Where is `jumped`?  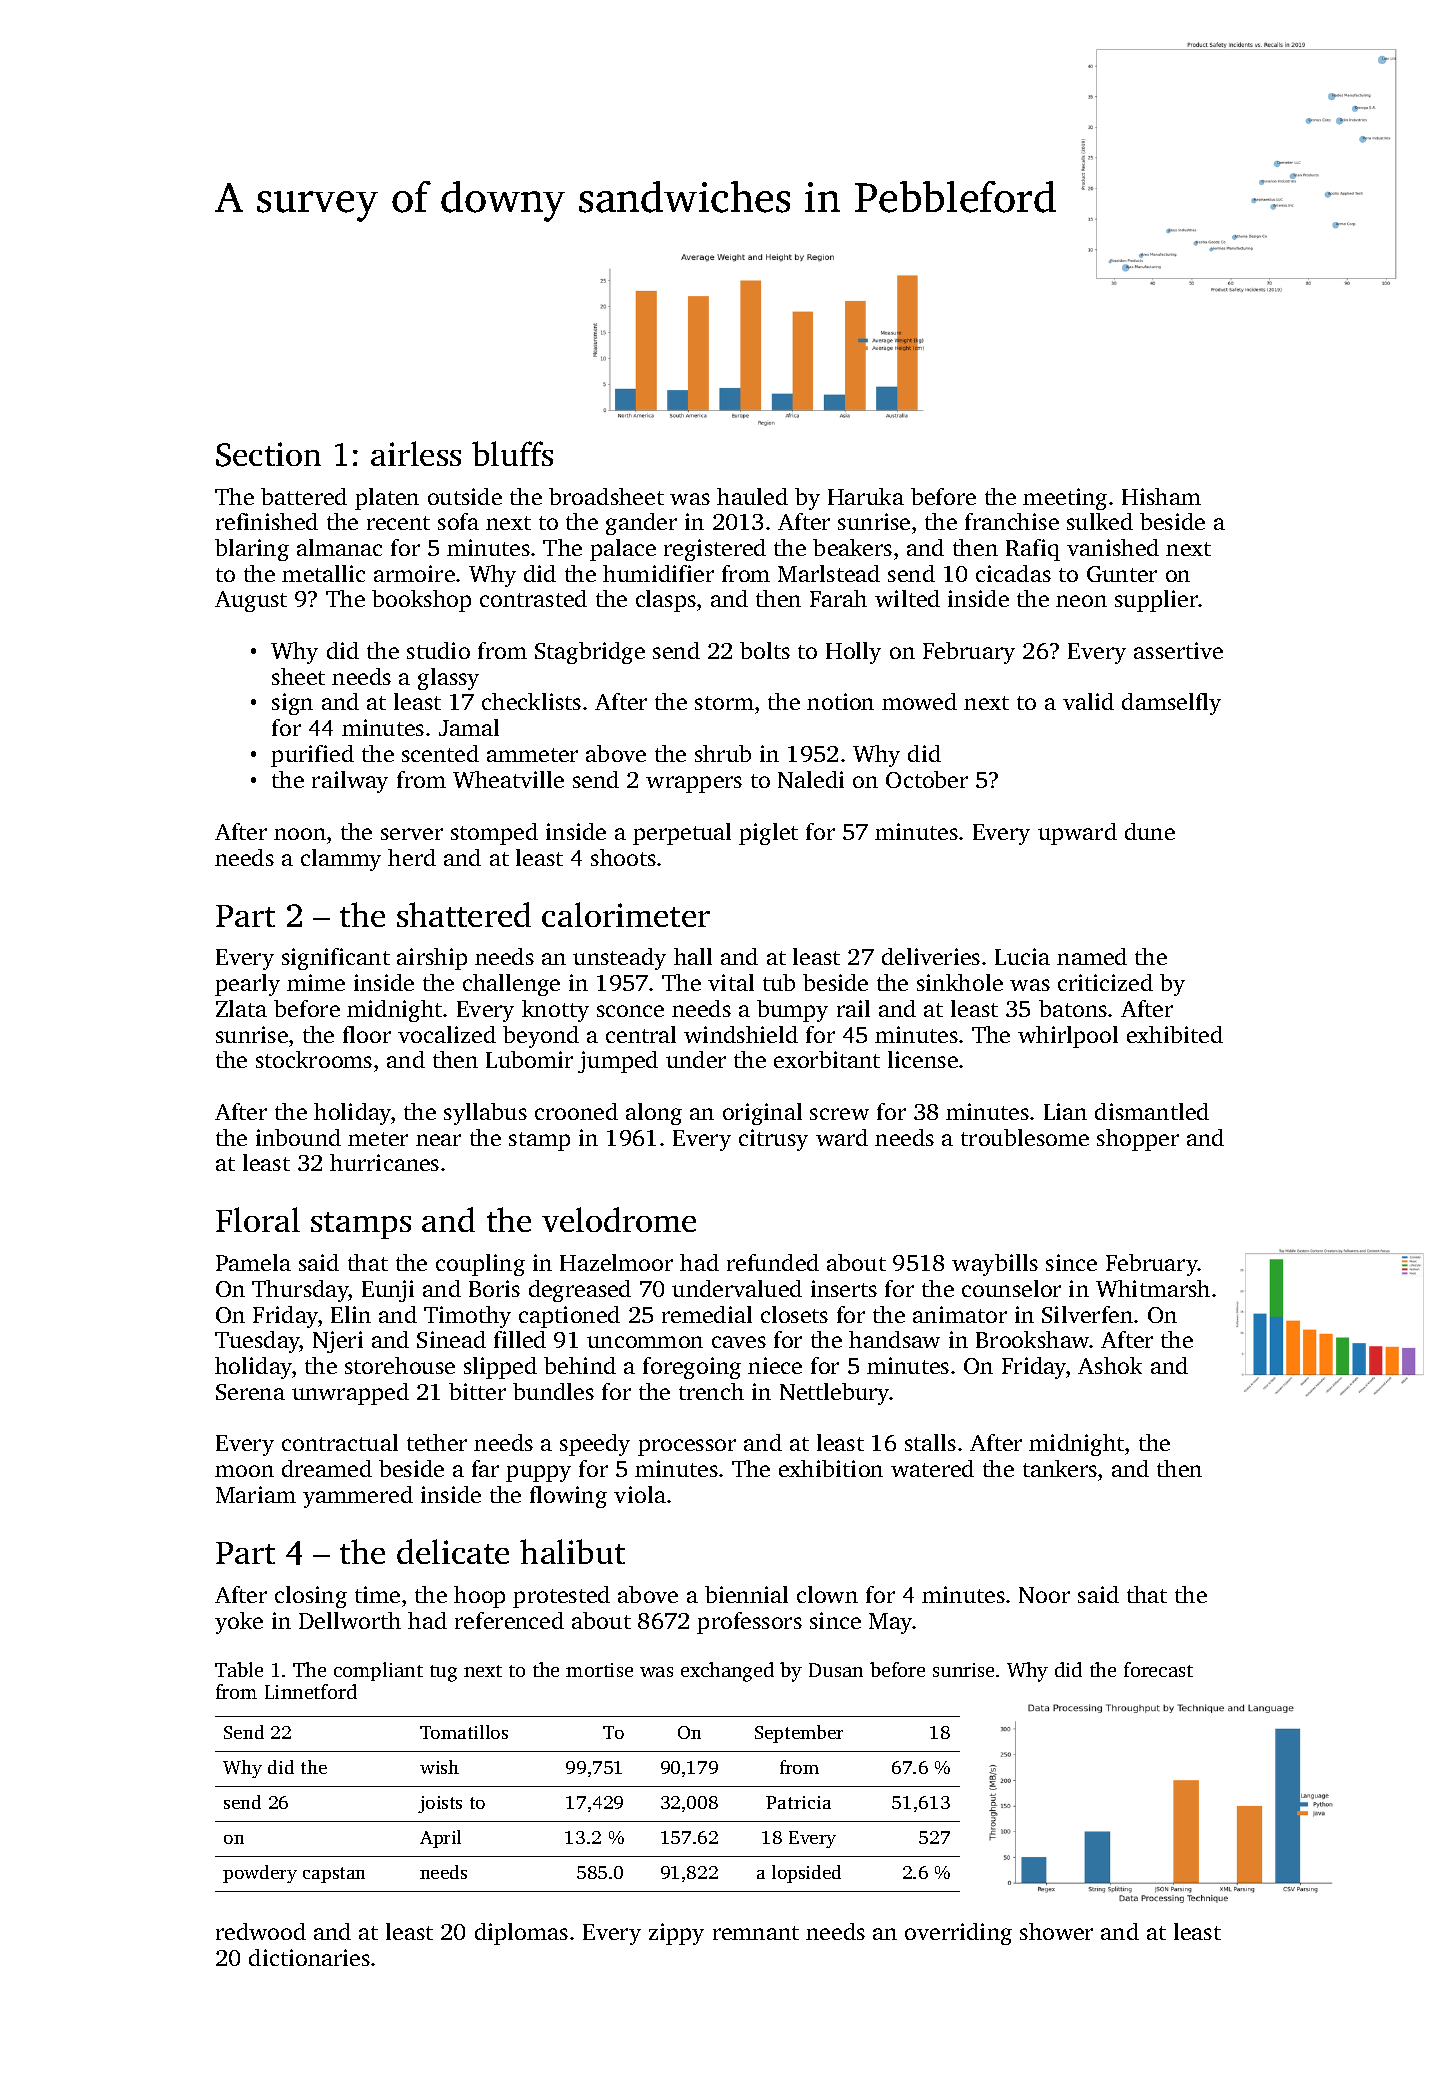 jumped is located at coordinates (618, 1062).
